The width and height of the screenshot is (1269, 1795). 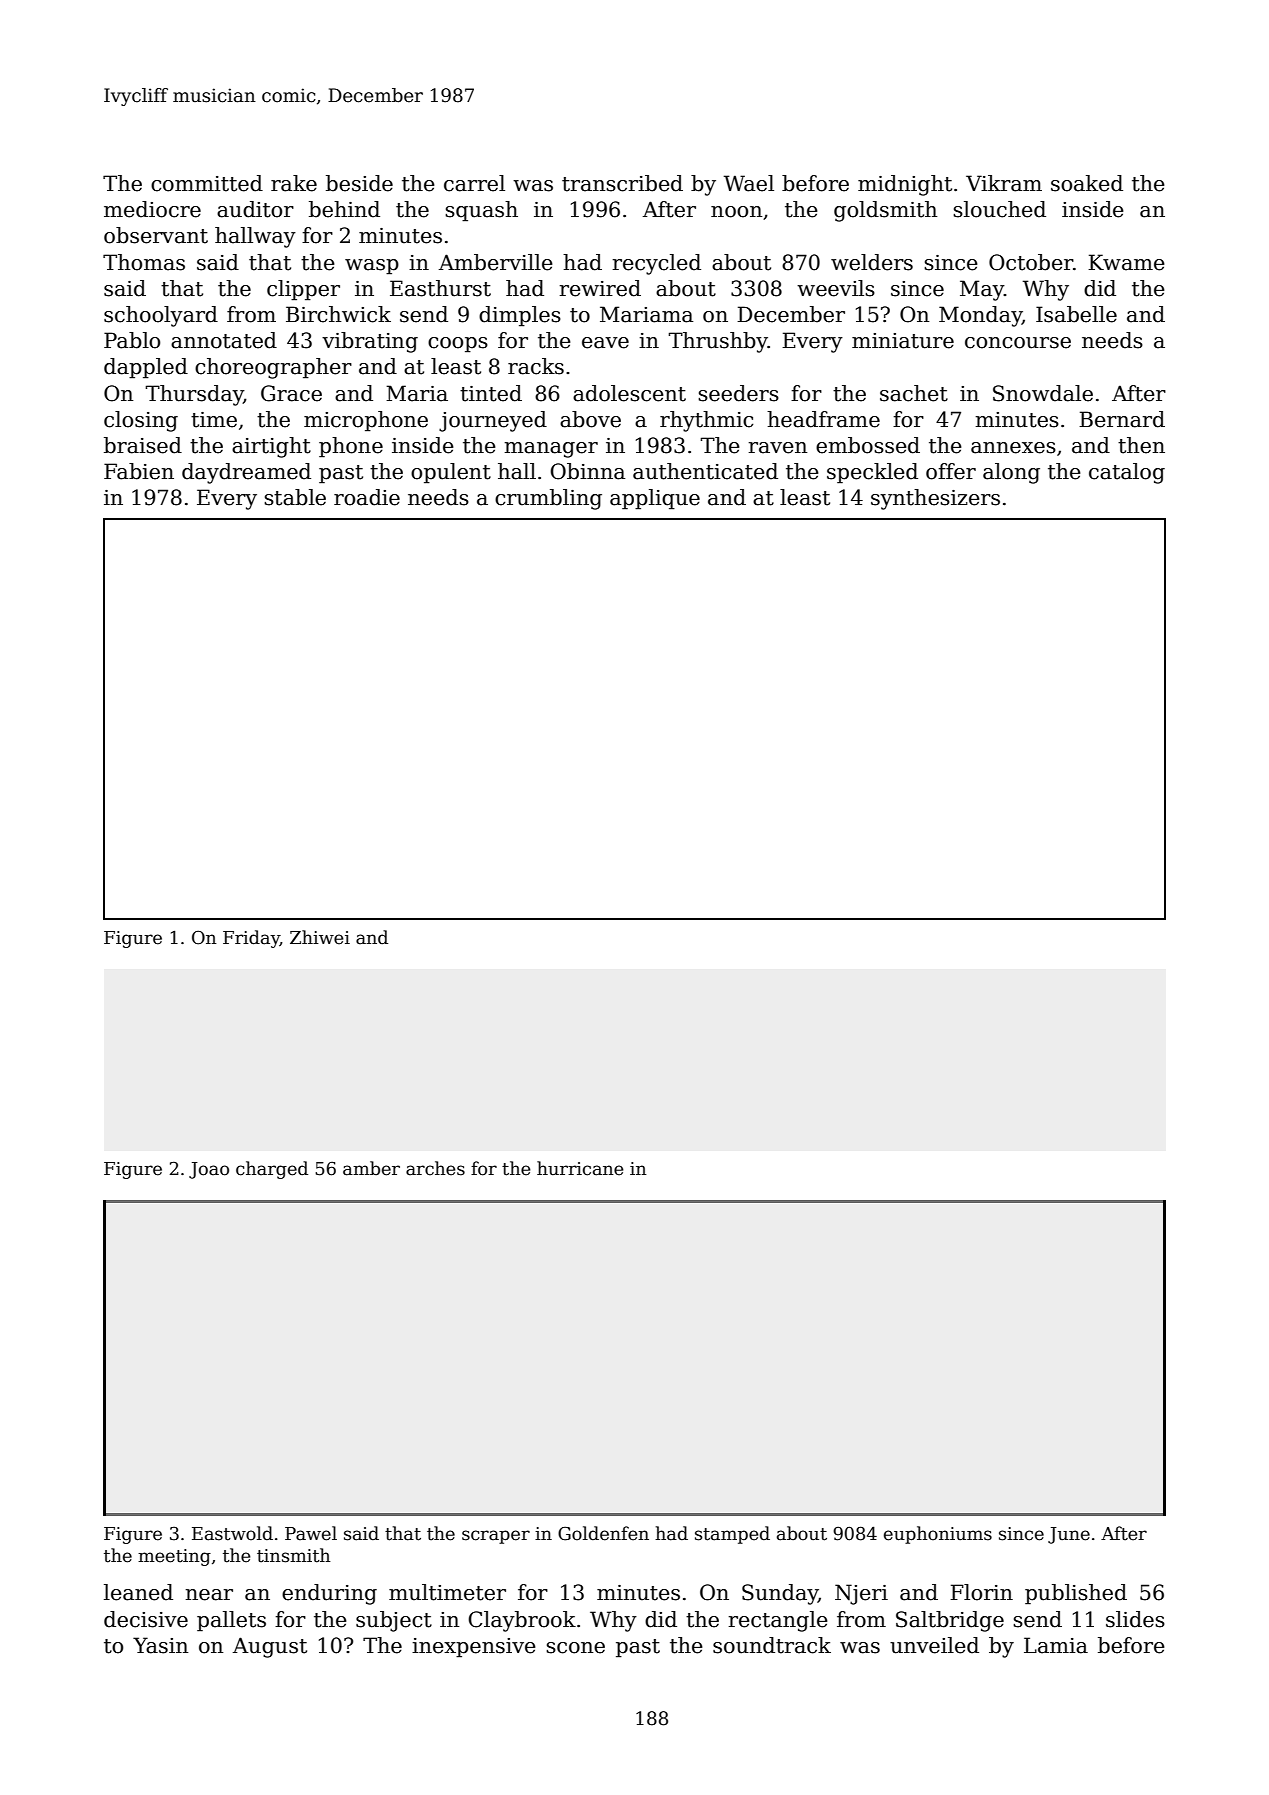 What do you see at coordinates (139, 471) in the screenshot?
I see `Fabien` at bounding box center [139, 471].
